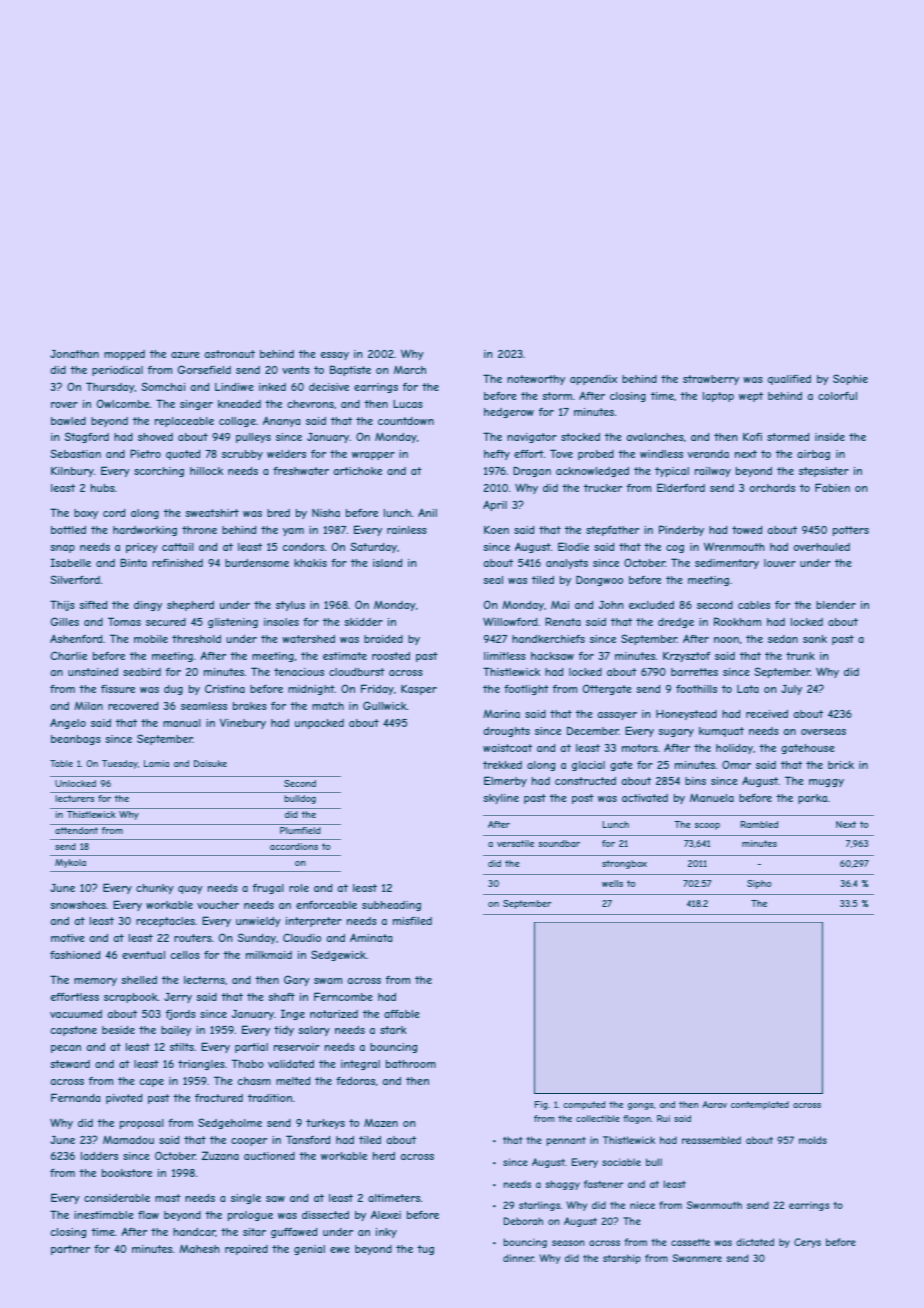  What do you see at coordinates (412, 921) in the screenshot?
I see `misfiled` at bounding box center [412, 921].
